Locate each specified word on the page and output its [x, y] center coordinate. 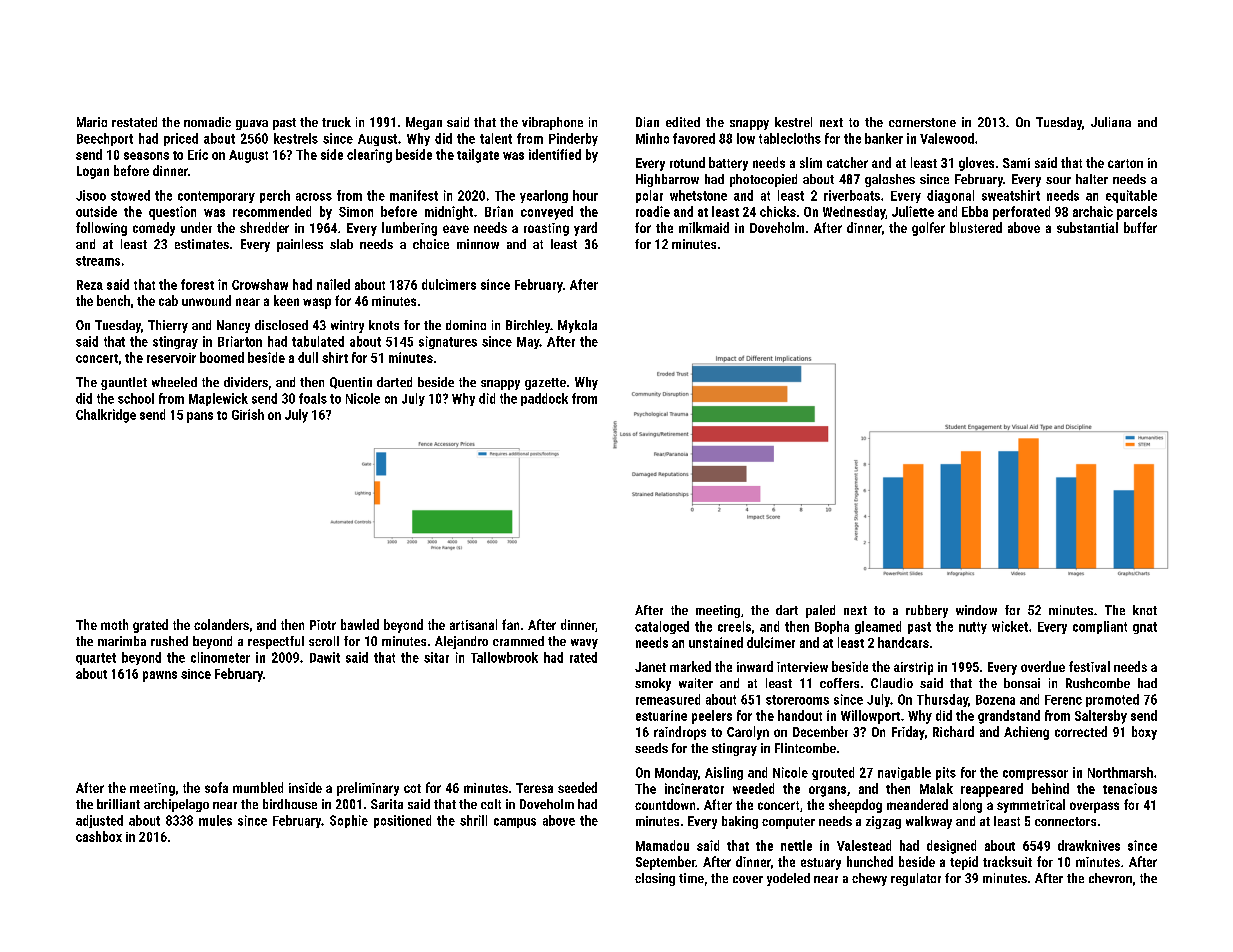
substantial [1087, 227]
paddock [544, 399]
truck [336, 122]
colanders [221, 624]
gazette [545, 384]
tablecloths [790, 138]
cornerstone [922, 122]
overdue [1043, 666]
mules [215, 820]
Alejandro [461, 642]
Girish [248, 414]
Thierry [168, 326]
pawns [160, 676]
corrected [1081, 731]
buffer [1140, 227]
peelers [712, 717]
